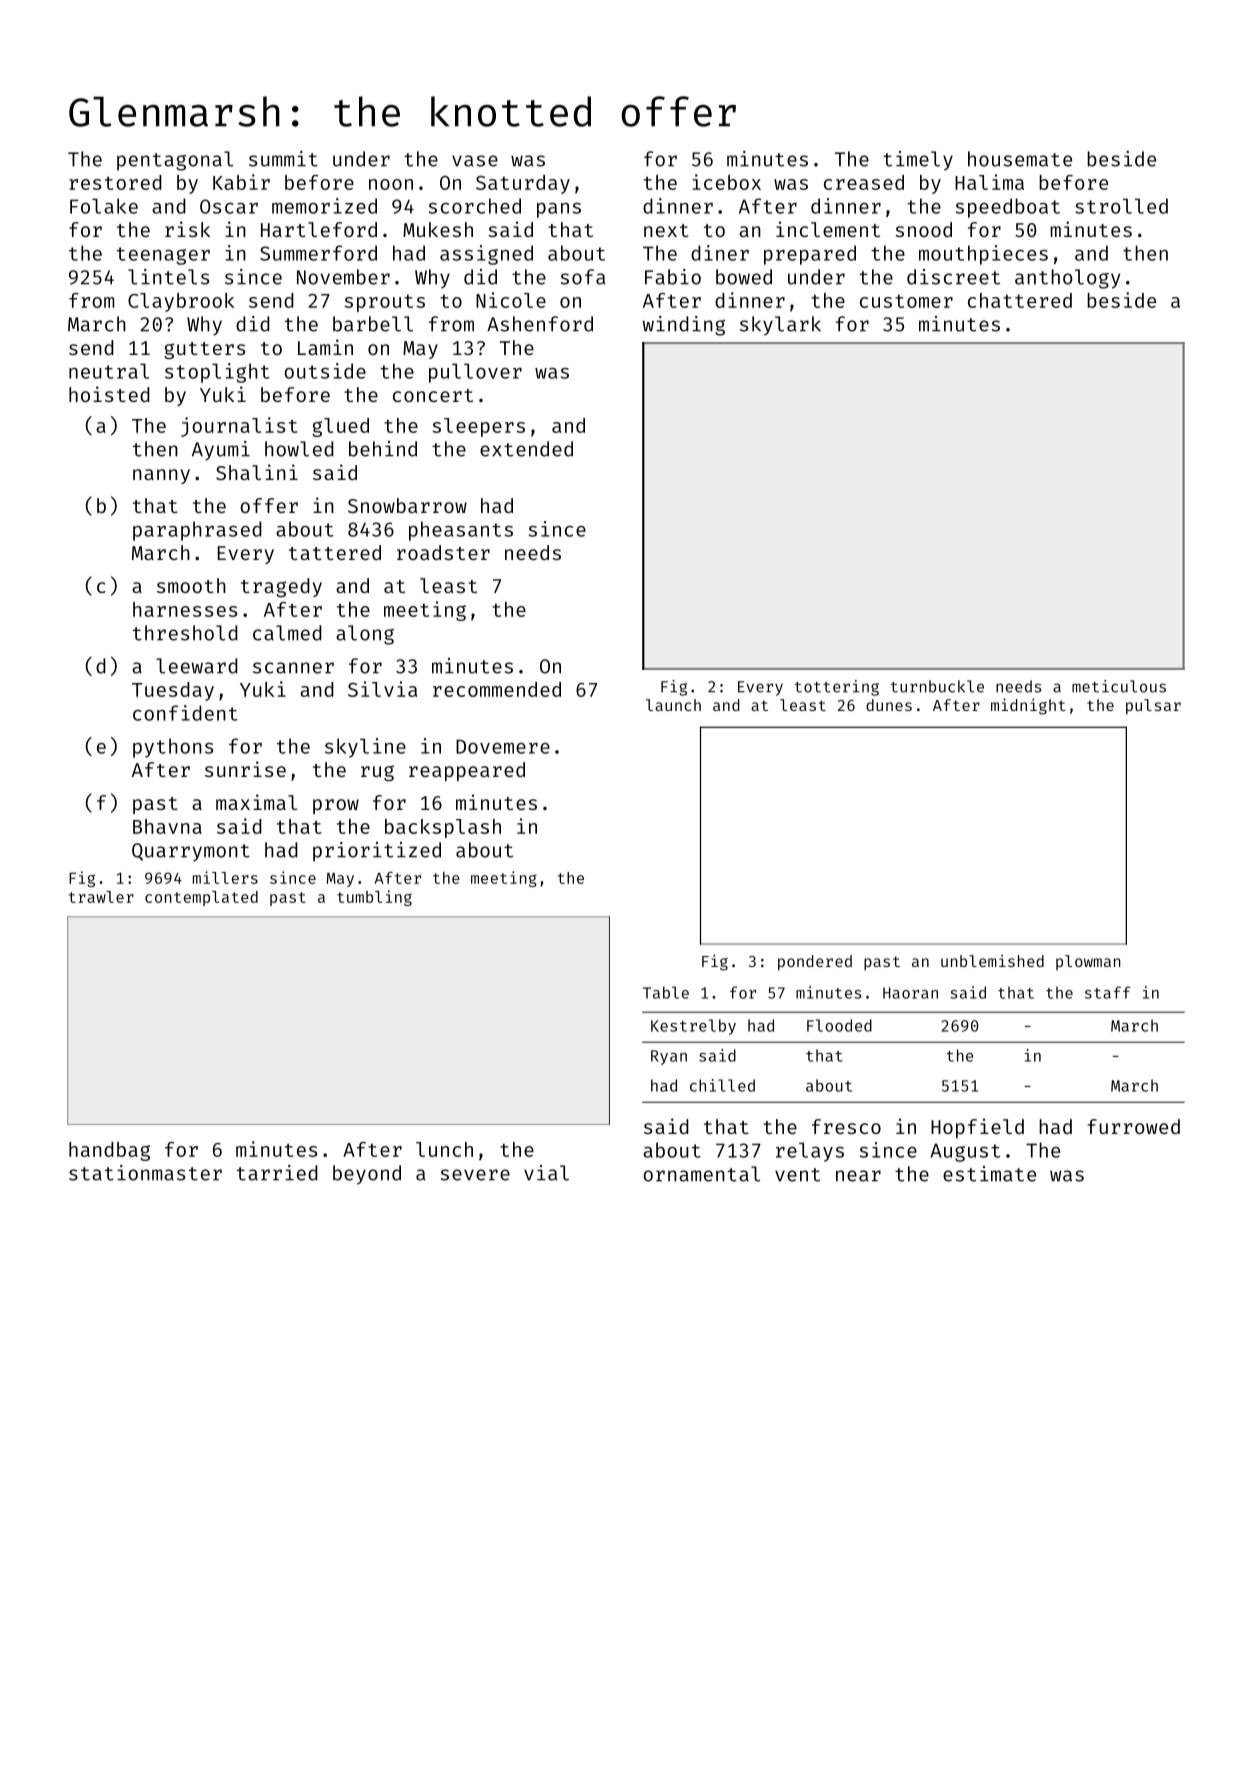 This screenshot has height=1771, width=1252. Describe the element at coordinates (683, 326) in the screenshot. I see `winding` at that location.
